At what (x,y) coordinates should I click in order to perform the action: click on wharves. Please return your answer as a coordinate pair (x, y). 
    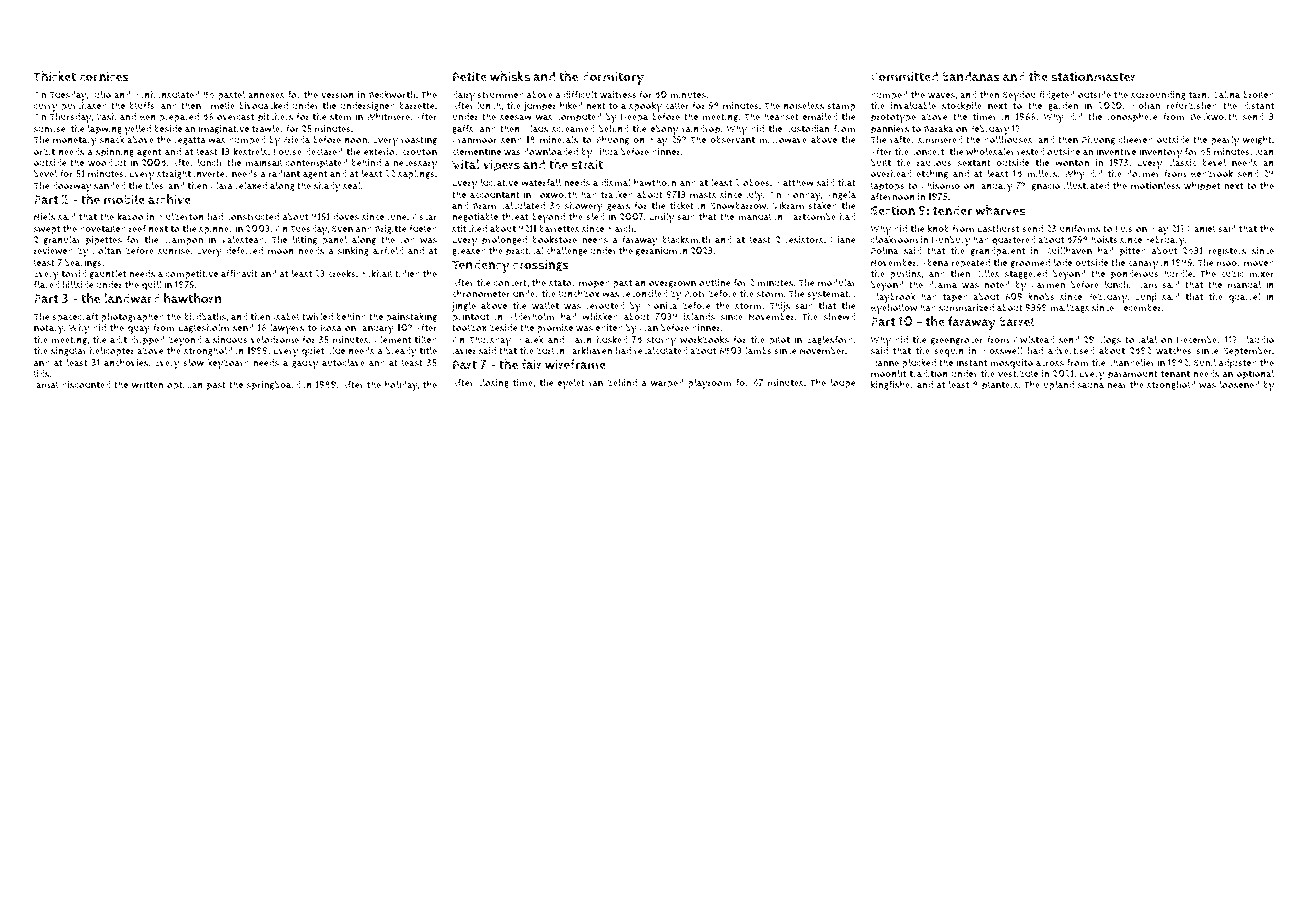
    Looking at the image, I should click on (1001, 210).
